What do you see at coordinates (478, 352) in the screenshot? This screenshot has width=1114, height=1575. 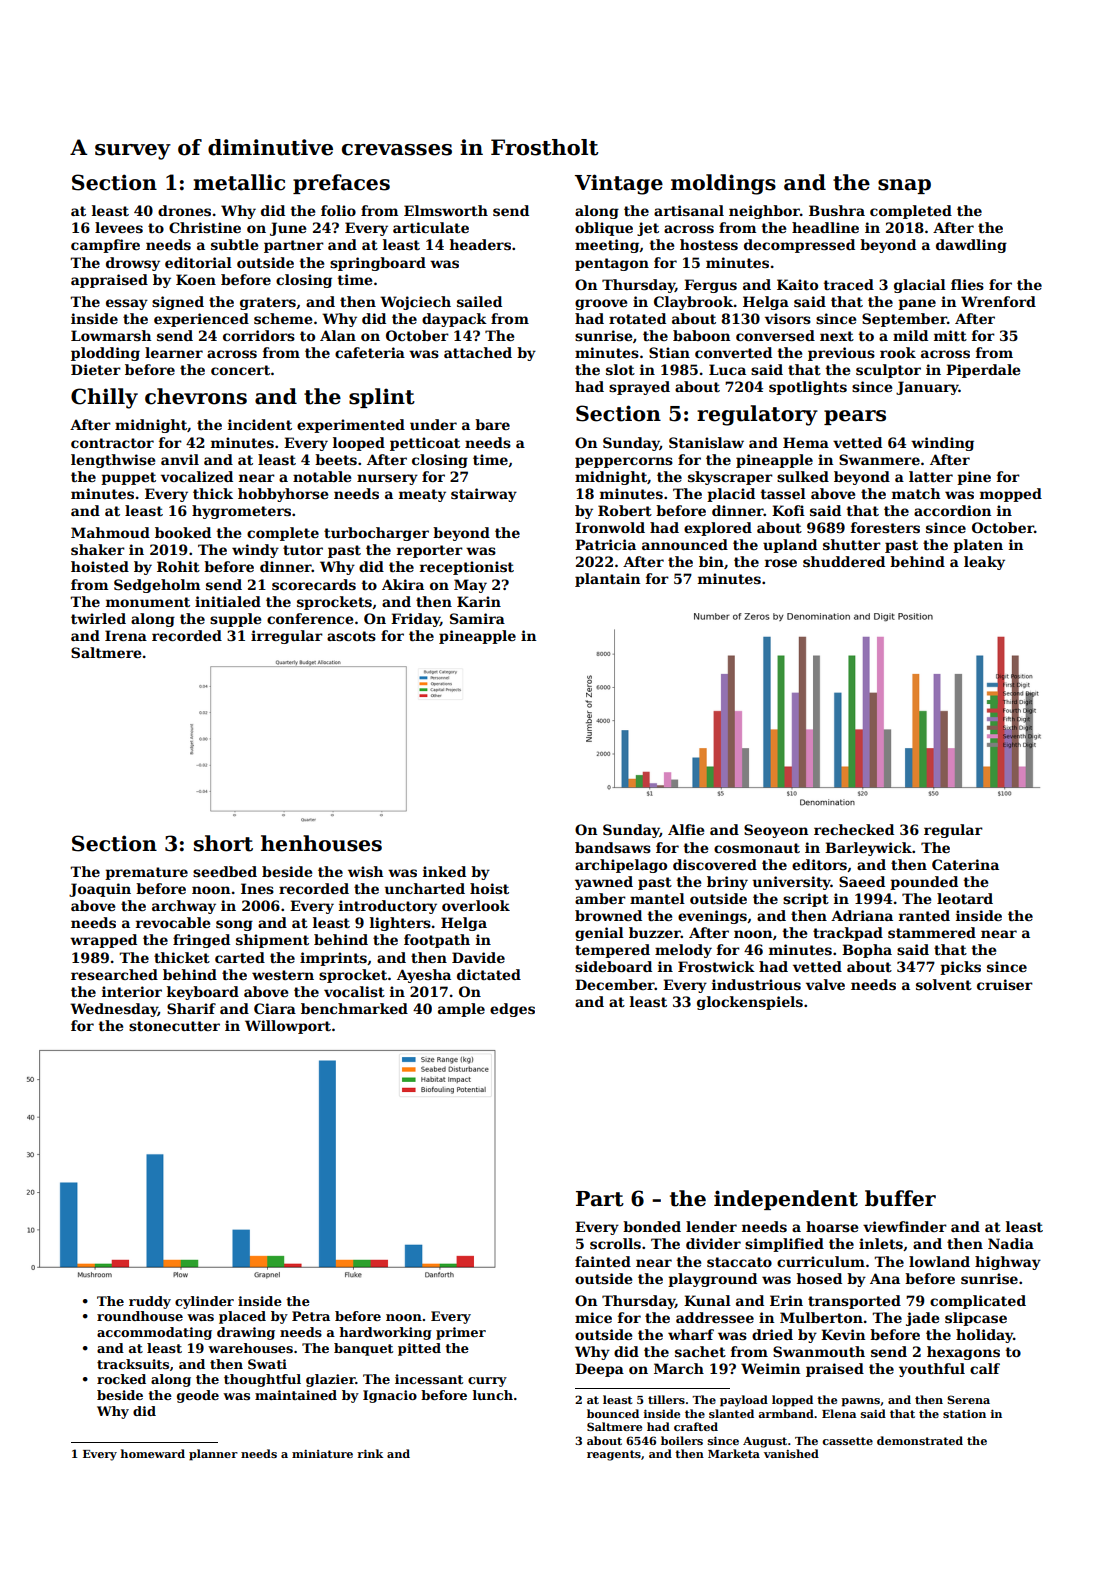 I see `attached` at bounding box center [478, 352].
